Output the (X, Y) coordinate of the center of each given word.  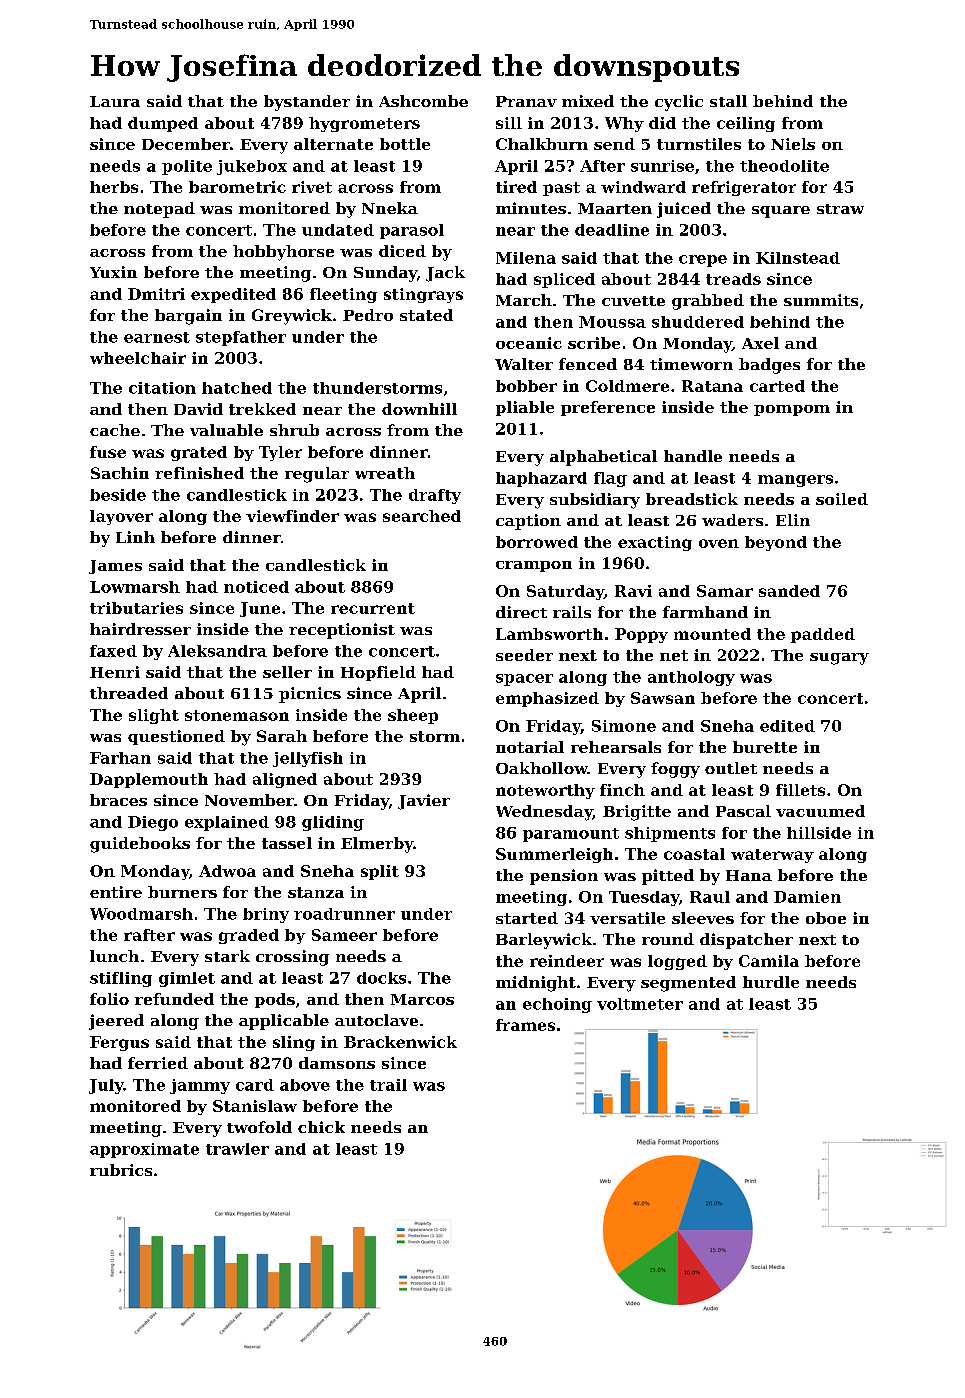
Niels (793, 144)
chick (321, 1127)
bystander (307, 103)
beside (118, 495)
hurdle (771, 982)
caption (528, 522)
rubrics (121, 1170)
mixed (588, 101)
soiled (842, 499)
